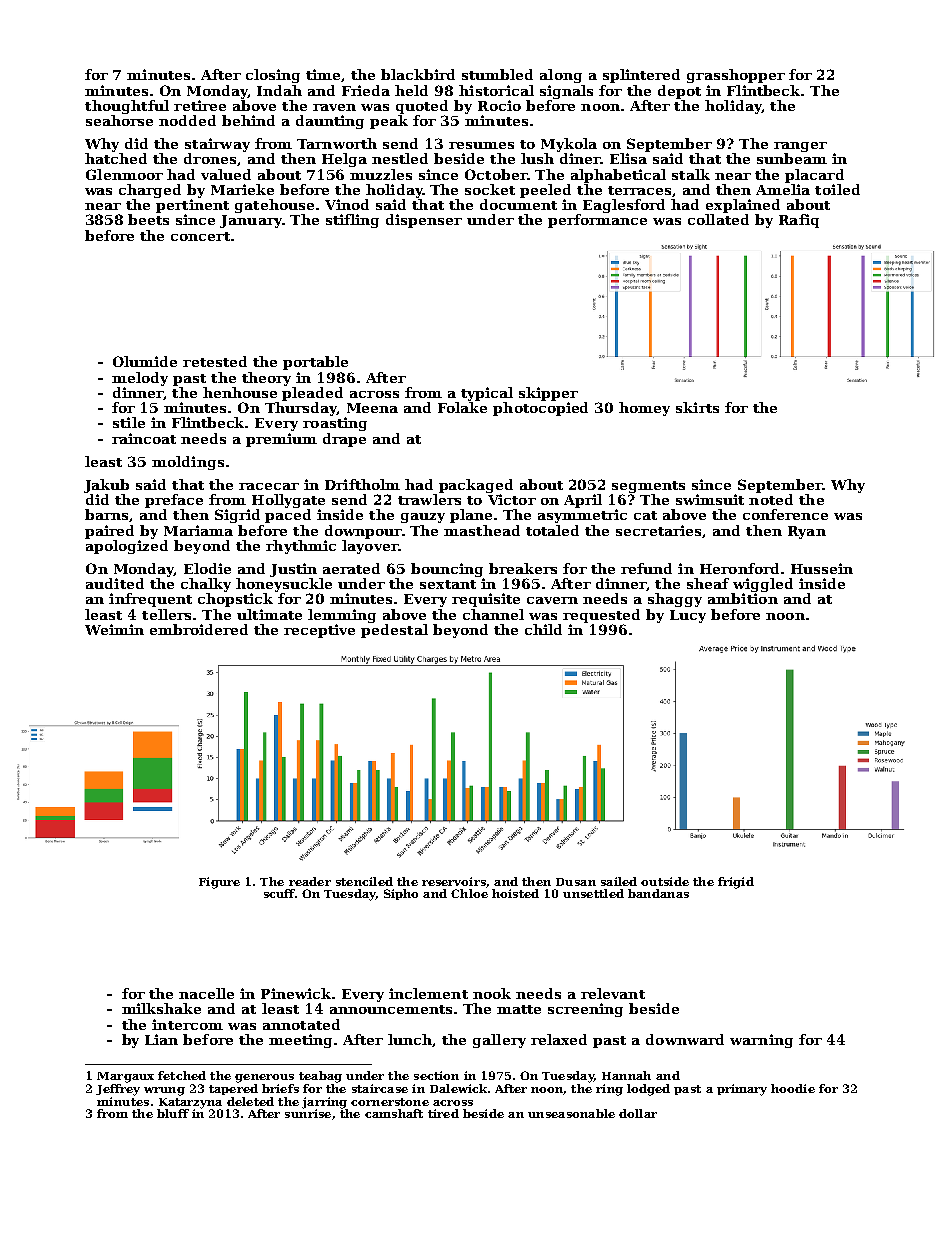 The height and width of the screenshot is (1233, 952). What do you see at coordinates (641, 76) in the screenshot?
I see `splintered` at bounding box center [641, 76].
